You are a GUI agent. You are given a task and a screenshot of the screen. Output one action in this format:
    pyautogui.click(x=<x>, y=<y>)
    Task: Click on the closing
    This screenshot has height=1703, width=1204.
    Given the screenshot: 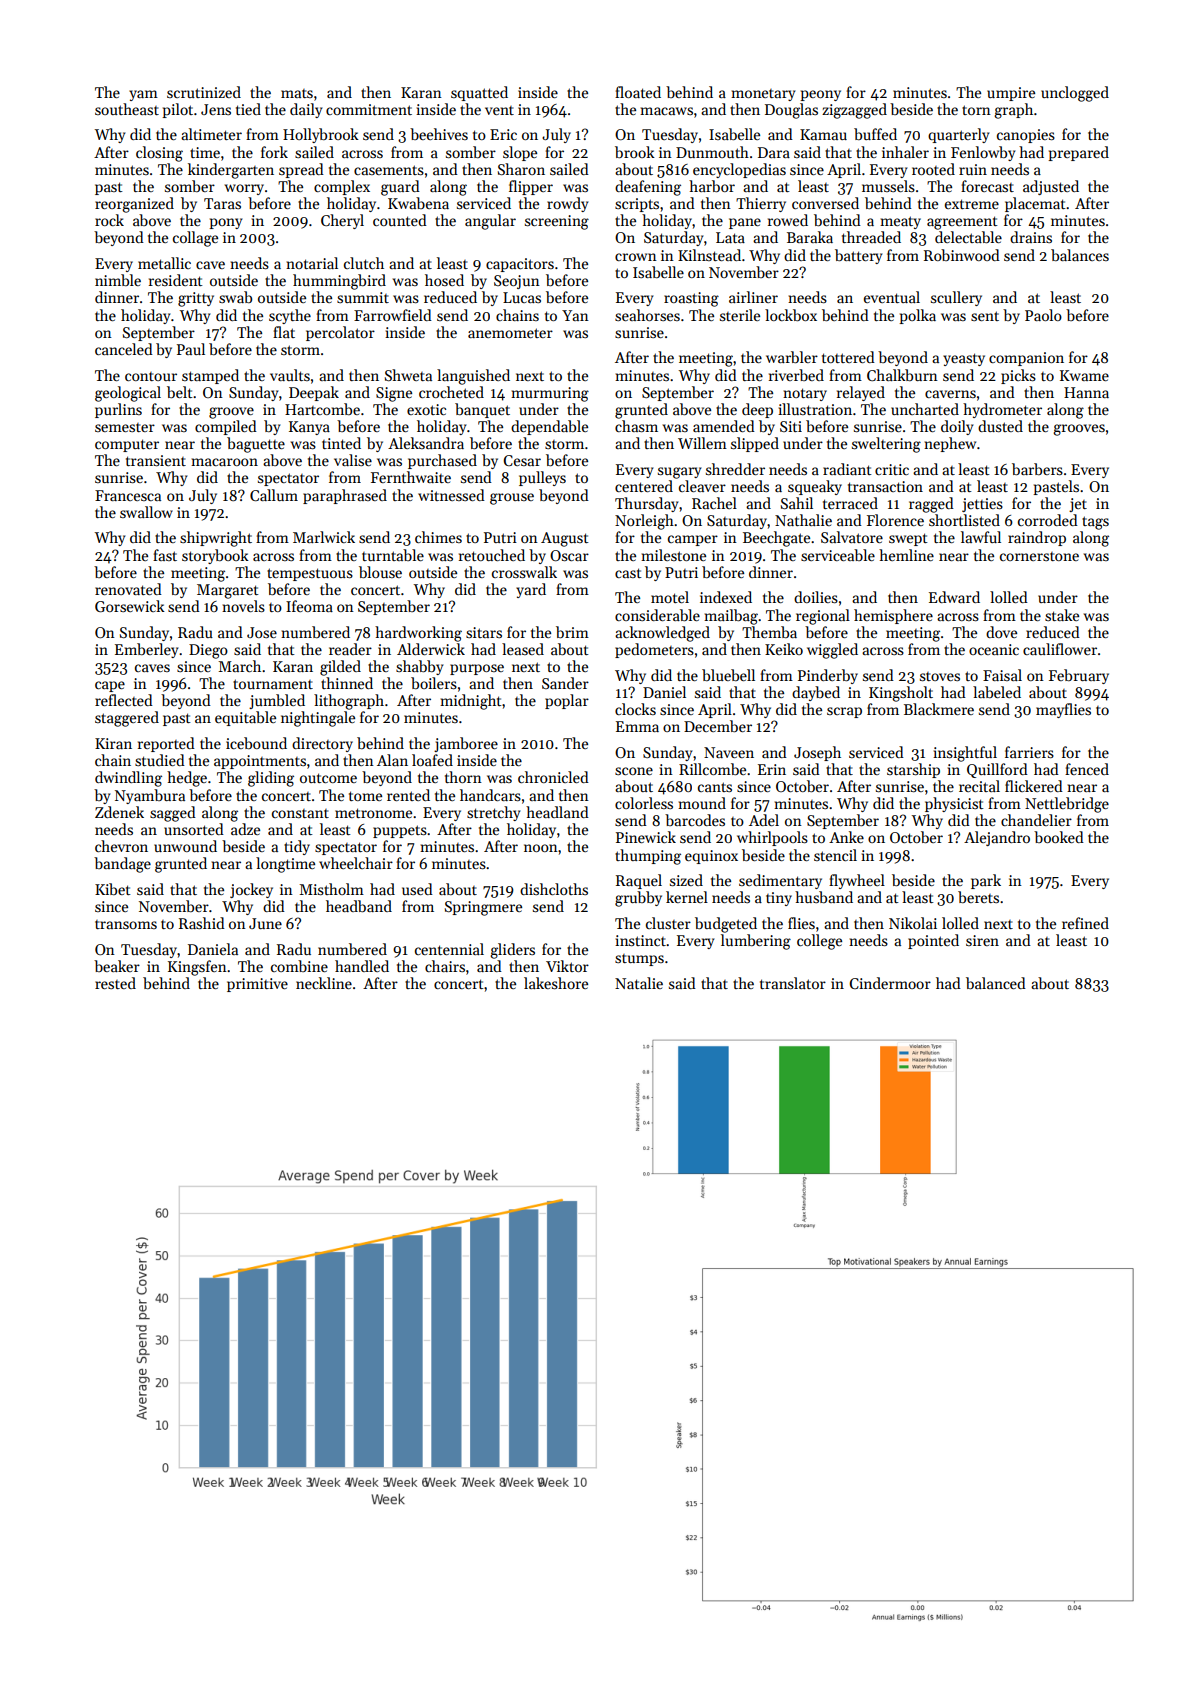 What is the action you would take?
    pyautogui.click(x=159, y=154)
